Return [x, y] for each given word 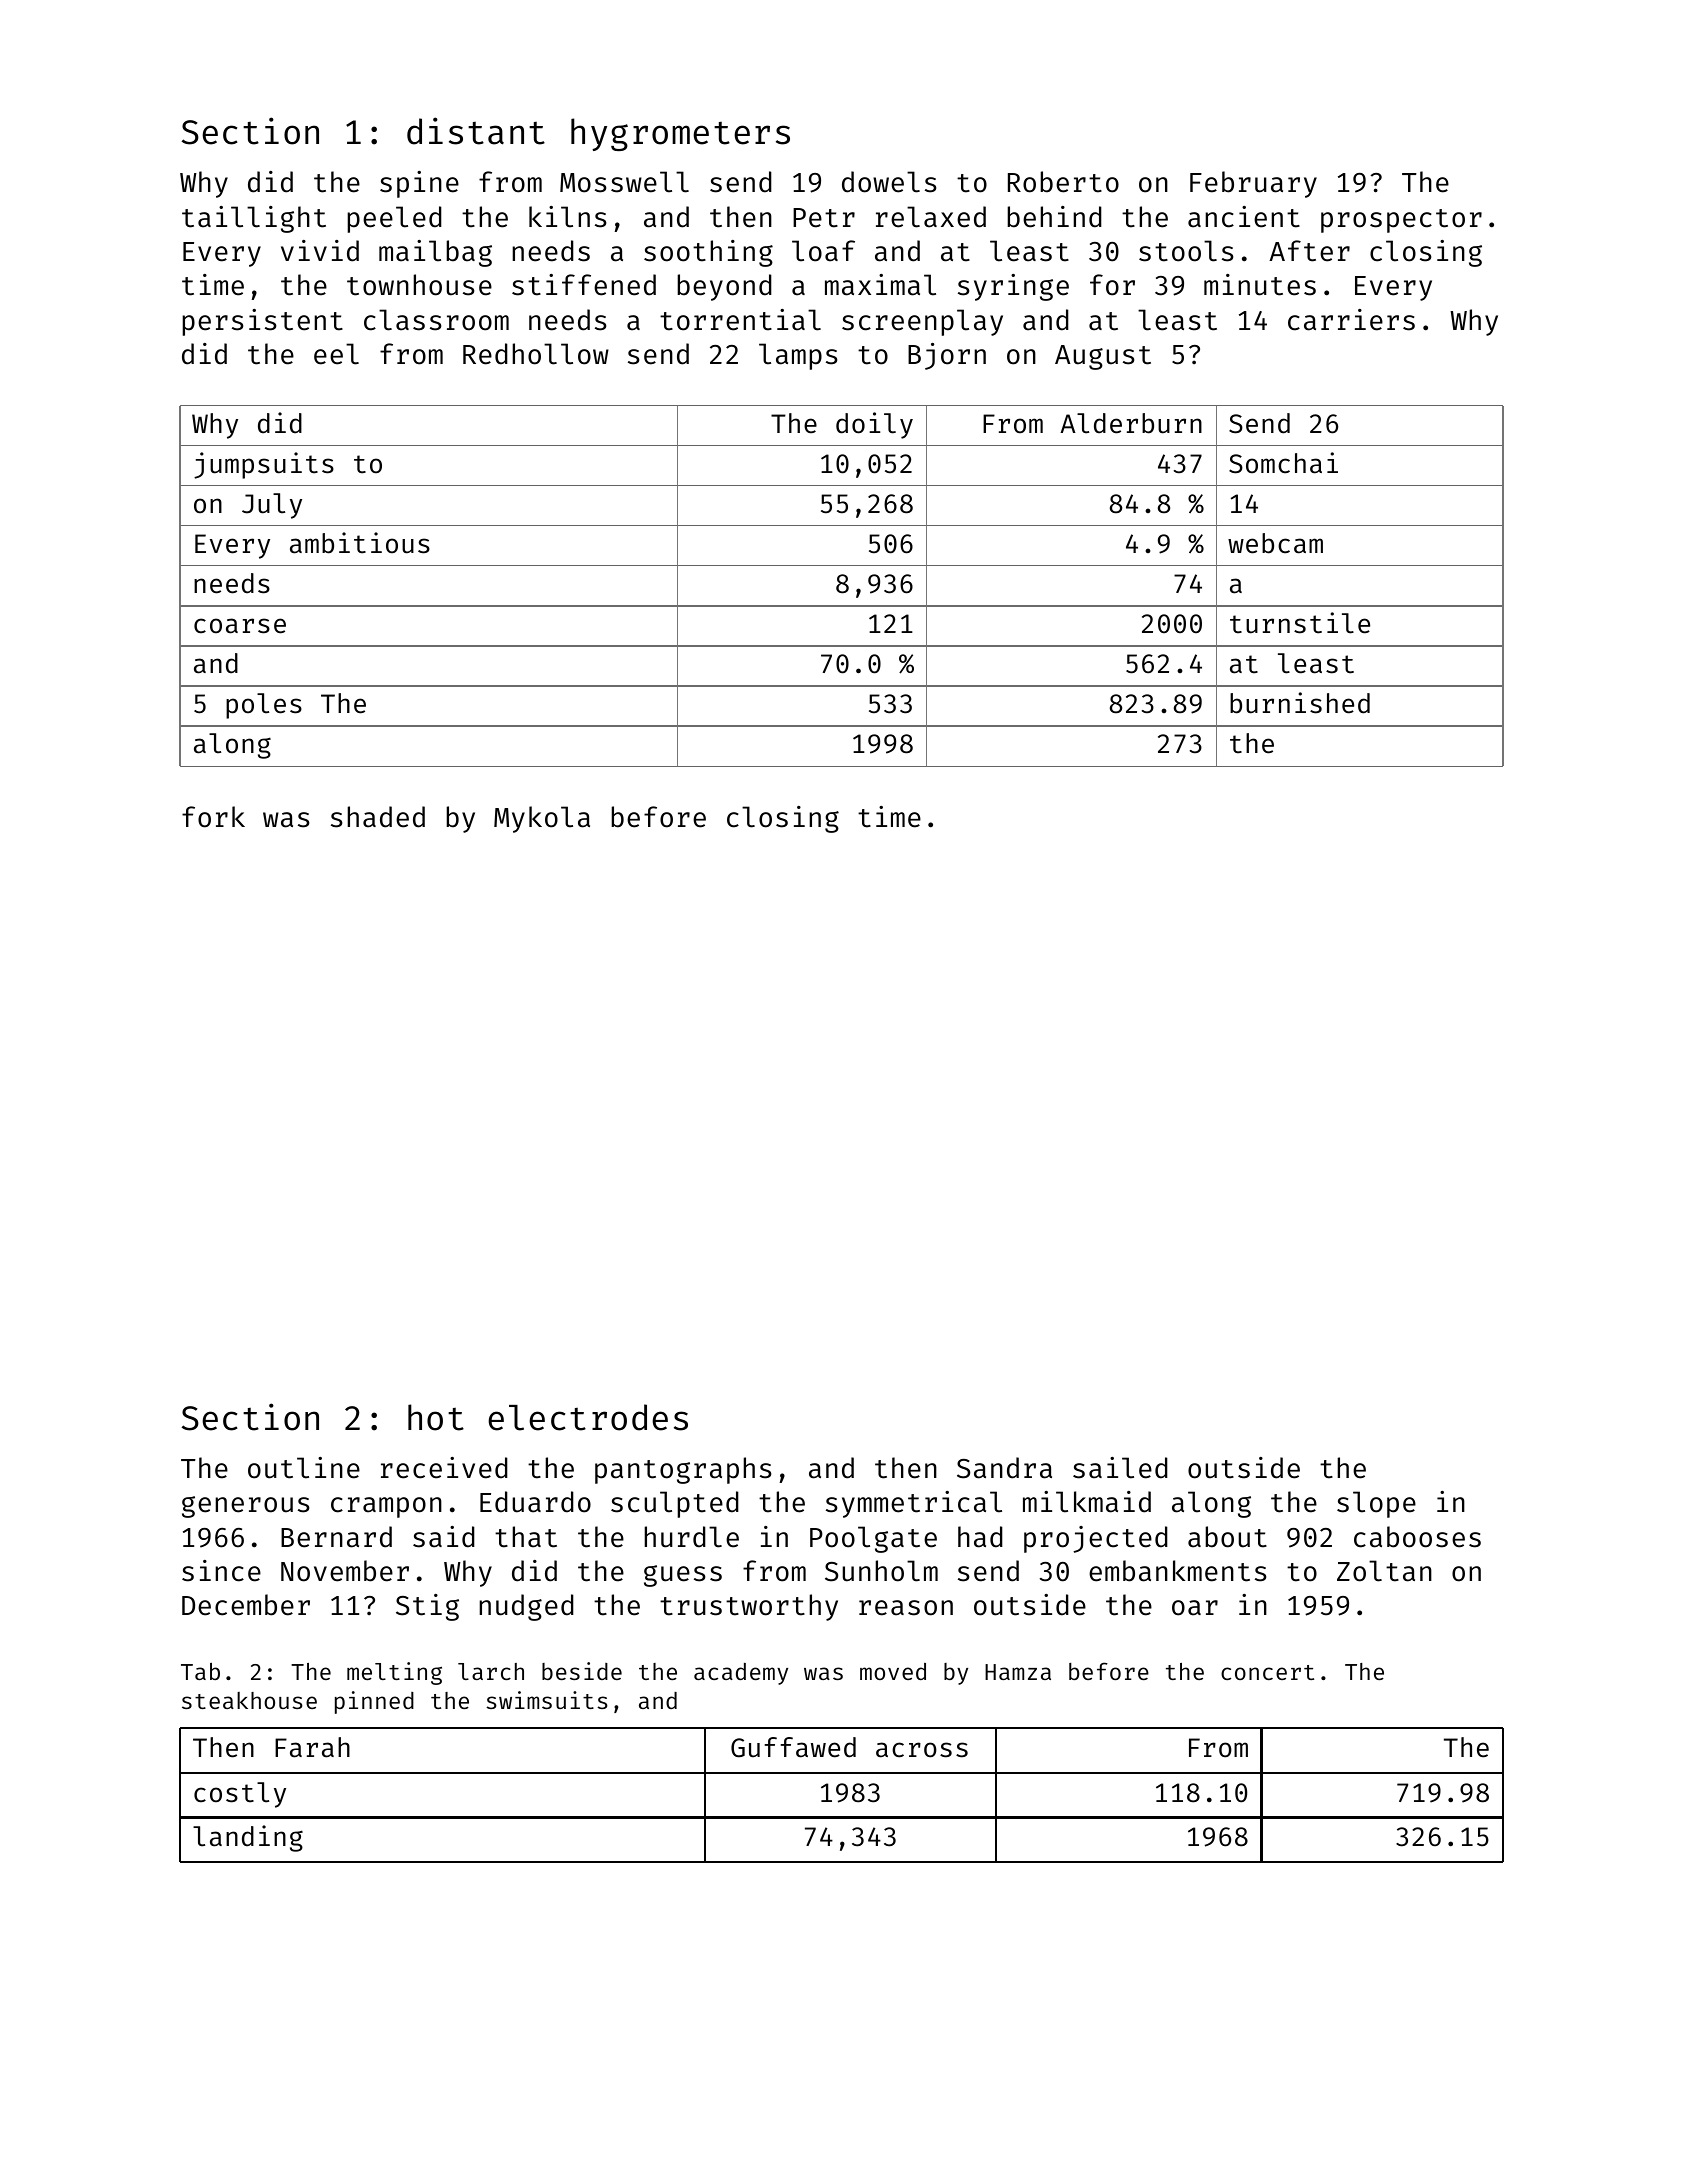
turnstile [1300, 623]
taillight [254, 219]
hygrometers [680, 134]
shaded [378, 817]
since [221, 1571]
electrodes [588, 1417]
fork [213, 817]
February [1253, 184]
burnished [1300, 703]
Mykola [542, 819]
